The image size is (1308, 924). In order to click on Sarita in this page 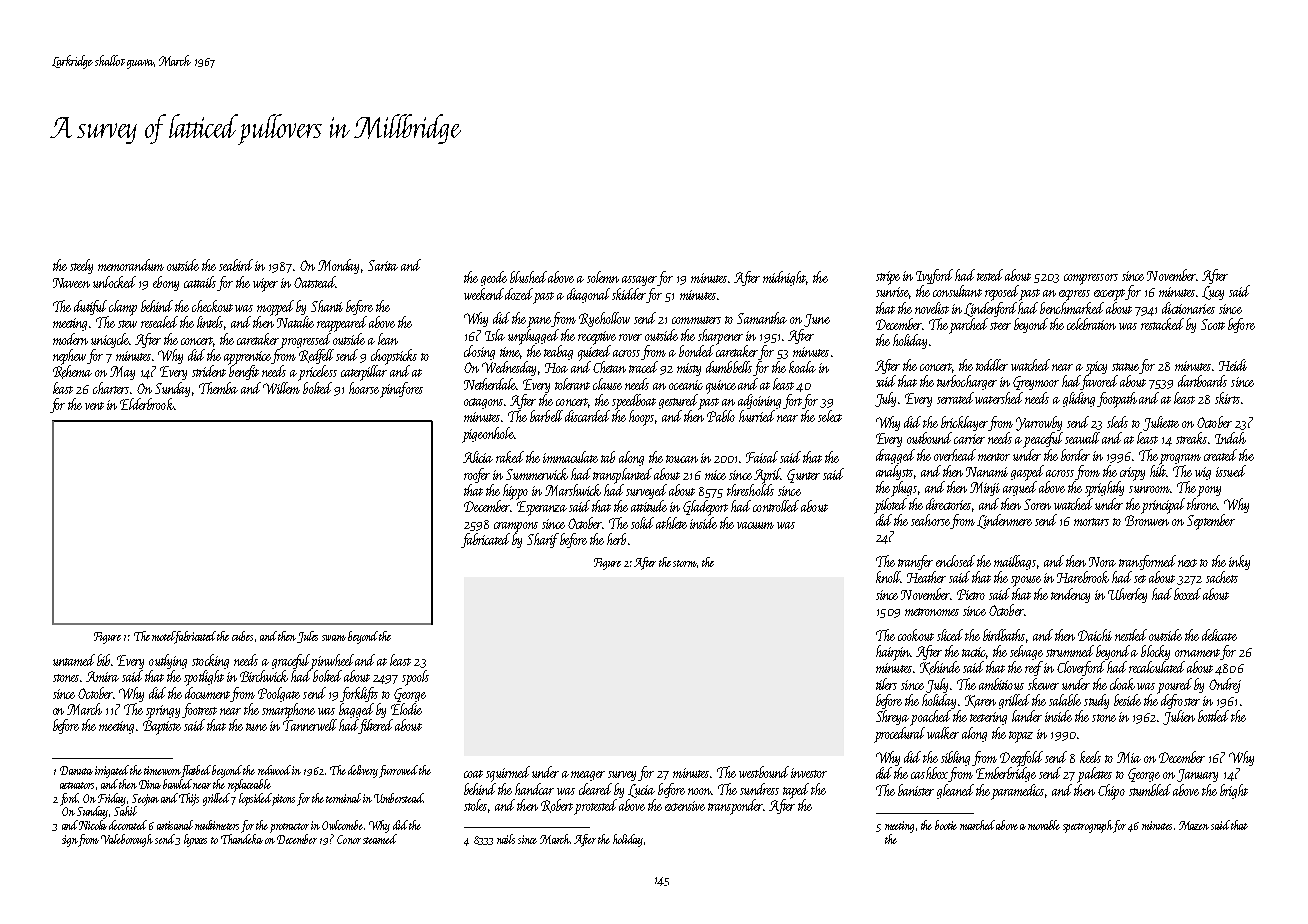, I will do `click(383, 265)`.
